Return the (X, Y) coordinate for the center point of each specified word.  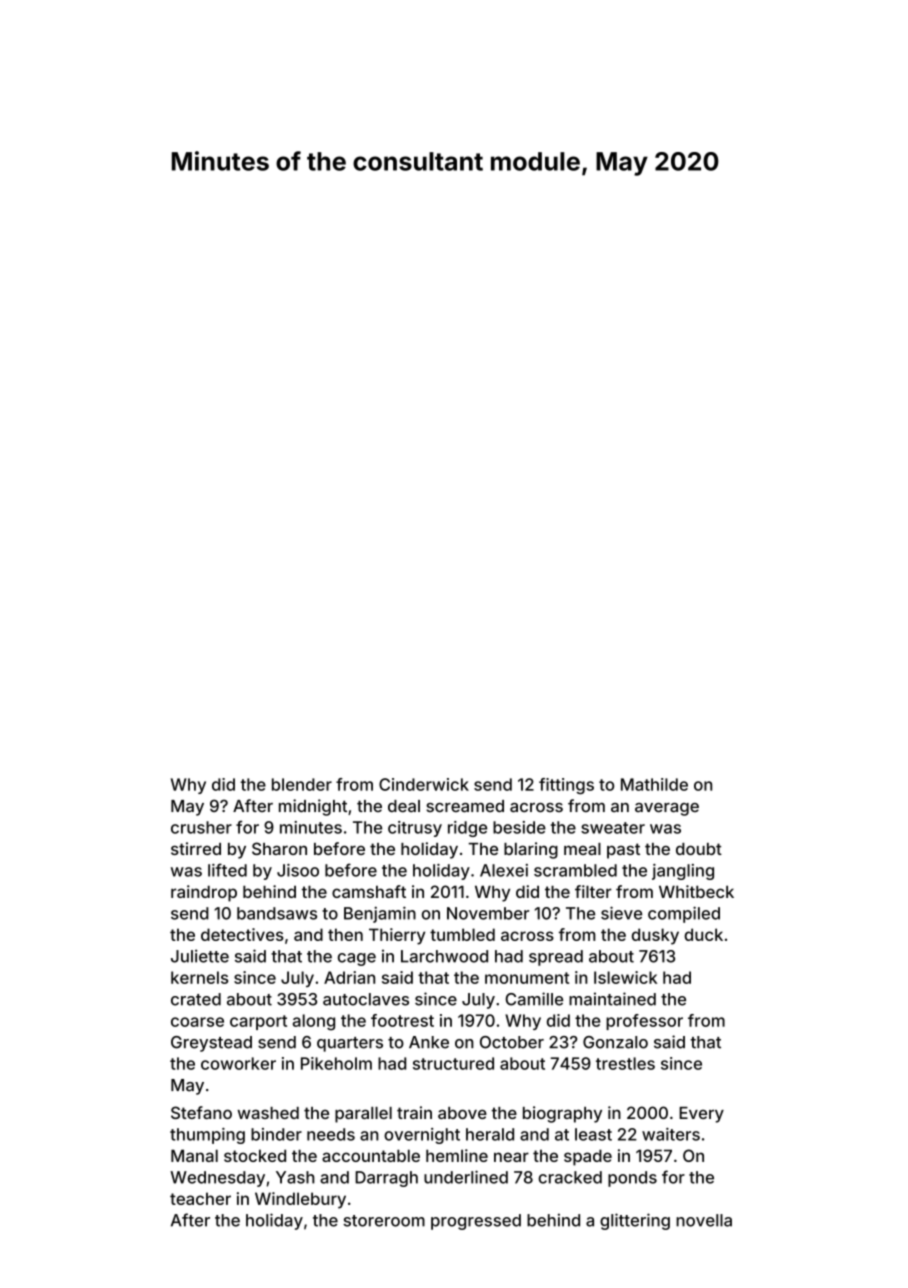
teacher (200, 1198)
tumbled (462, 934)
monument (527, 978)
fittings (566, 786)
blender (302, 784)
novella (704, 1220)
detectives (242, 934)
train (414, 1112)
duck (703, 934)
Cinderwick (424, 784)
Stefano (201, 1112)
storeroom (384, 1221)
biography (562, 1114)
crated (196, 999)
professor (644, 1022)
